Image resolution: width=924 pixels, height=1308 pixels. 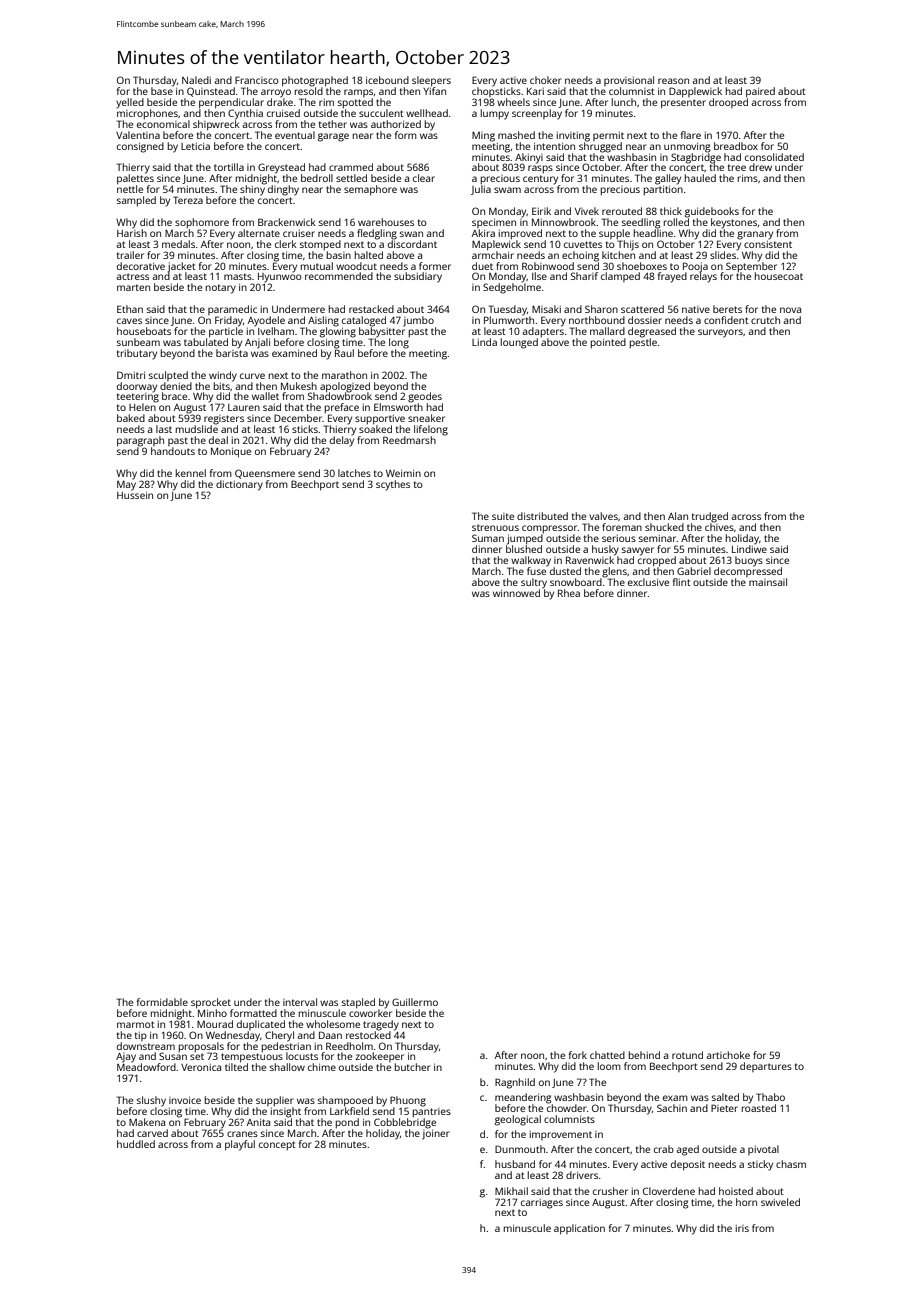 What do you see at coordinates (252, 376) in the image?
I see `curve` at bounding box center [252, 376].
